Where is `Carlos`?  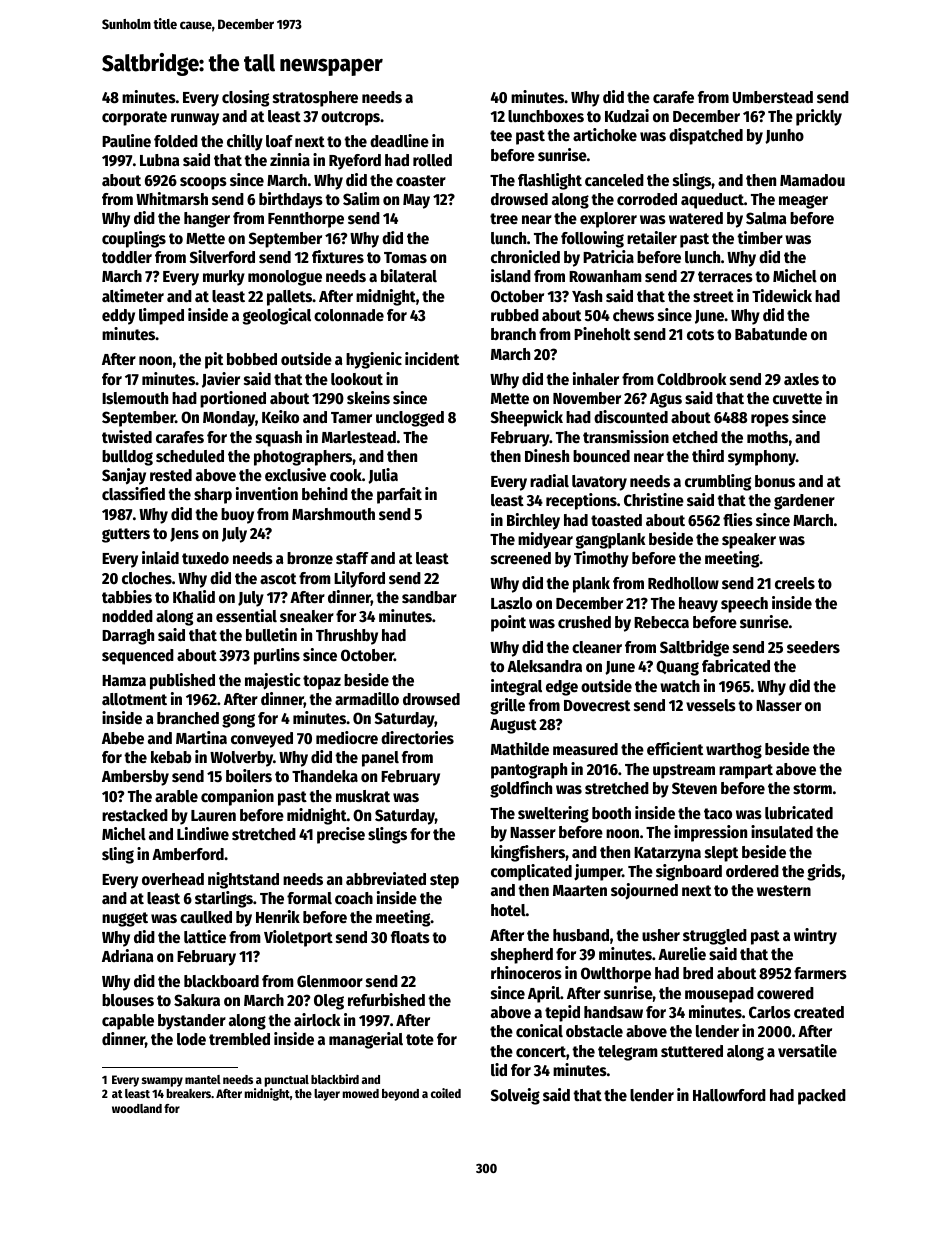 Carlos is located at coordinates (770, 1012).
